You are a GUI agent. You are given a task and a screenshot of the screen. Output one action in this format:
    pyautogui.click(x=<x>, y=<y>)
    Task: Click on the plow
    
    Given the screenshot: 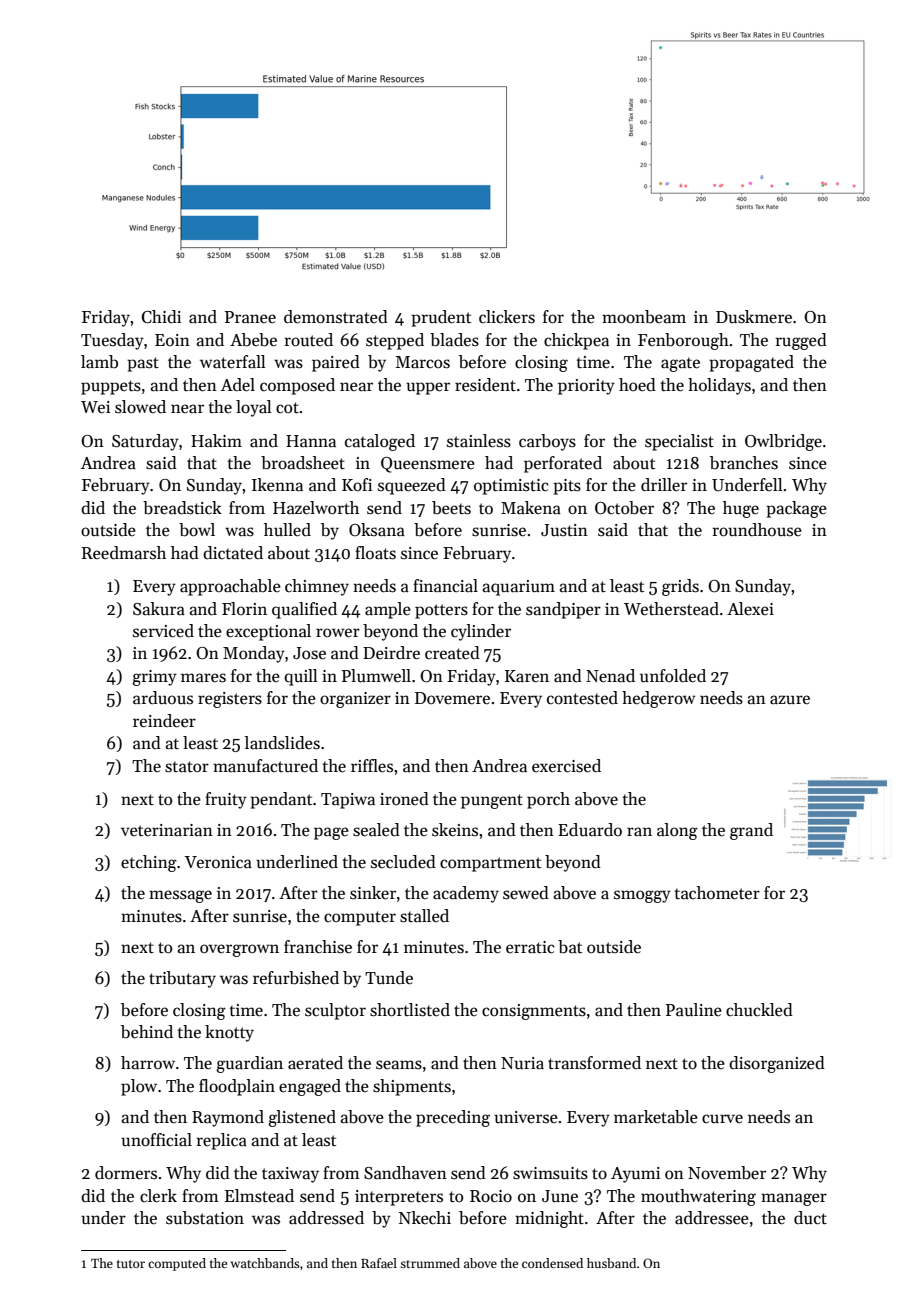 What is the action you would take?
    pyautogui.click(x=139, y=1087)
